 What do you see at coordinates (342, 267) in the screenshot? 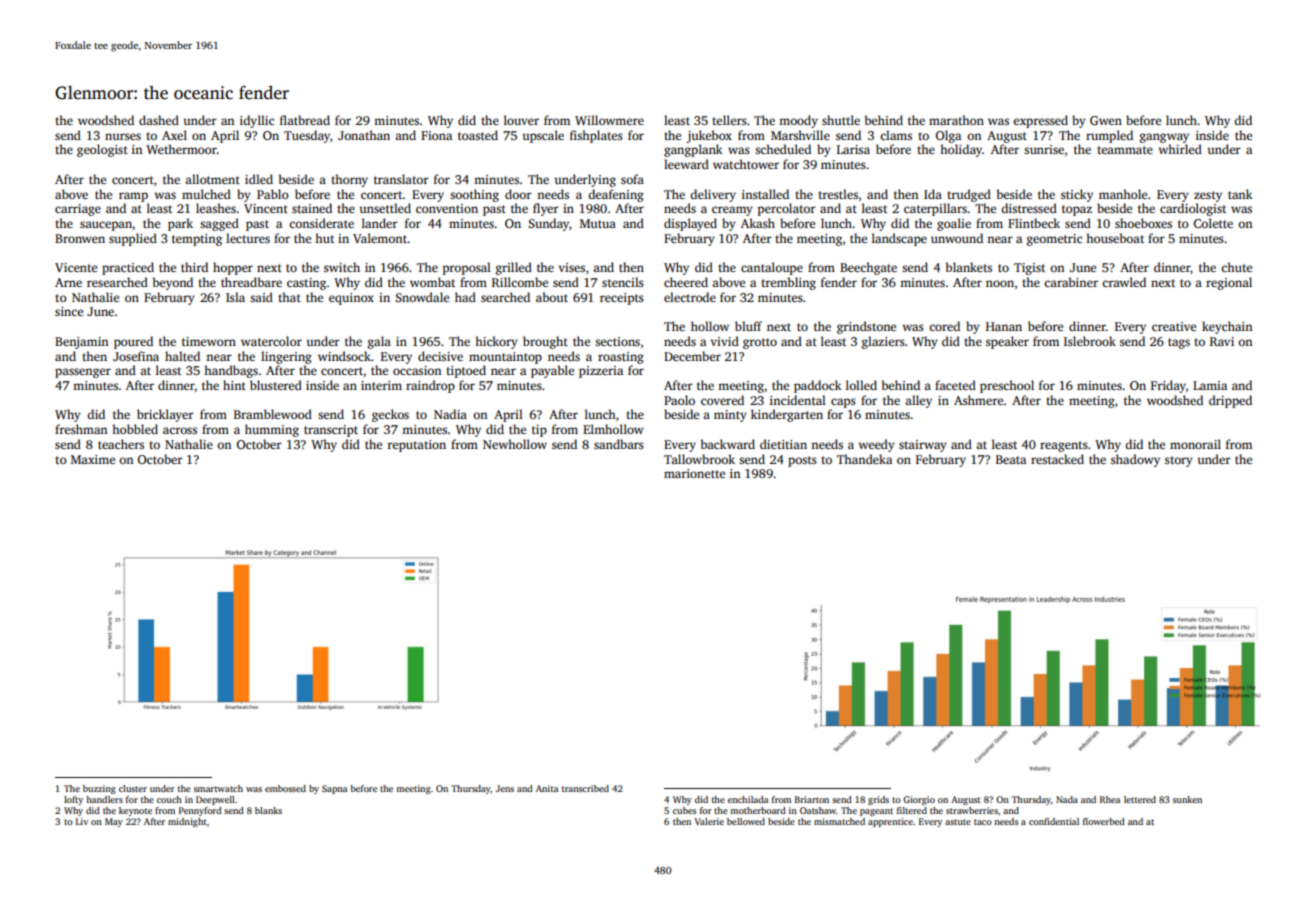
I see `switch` at bounding box center [342, 267].
